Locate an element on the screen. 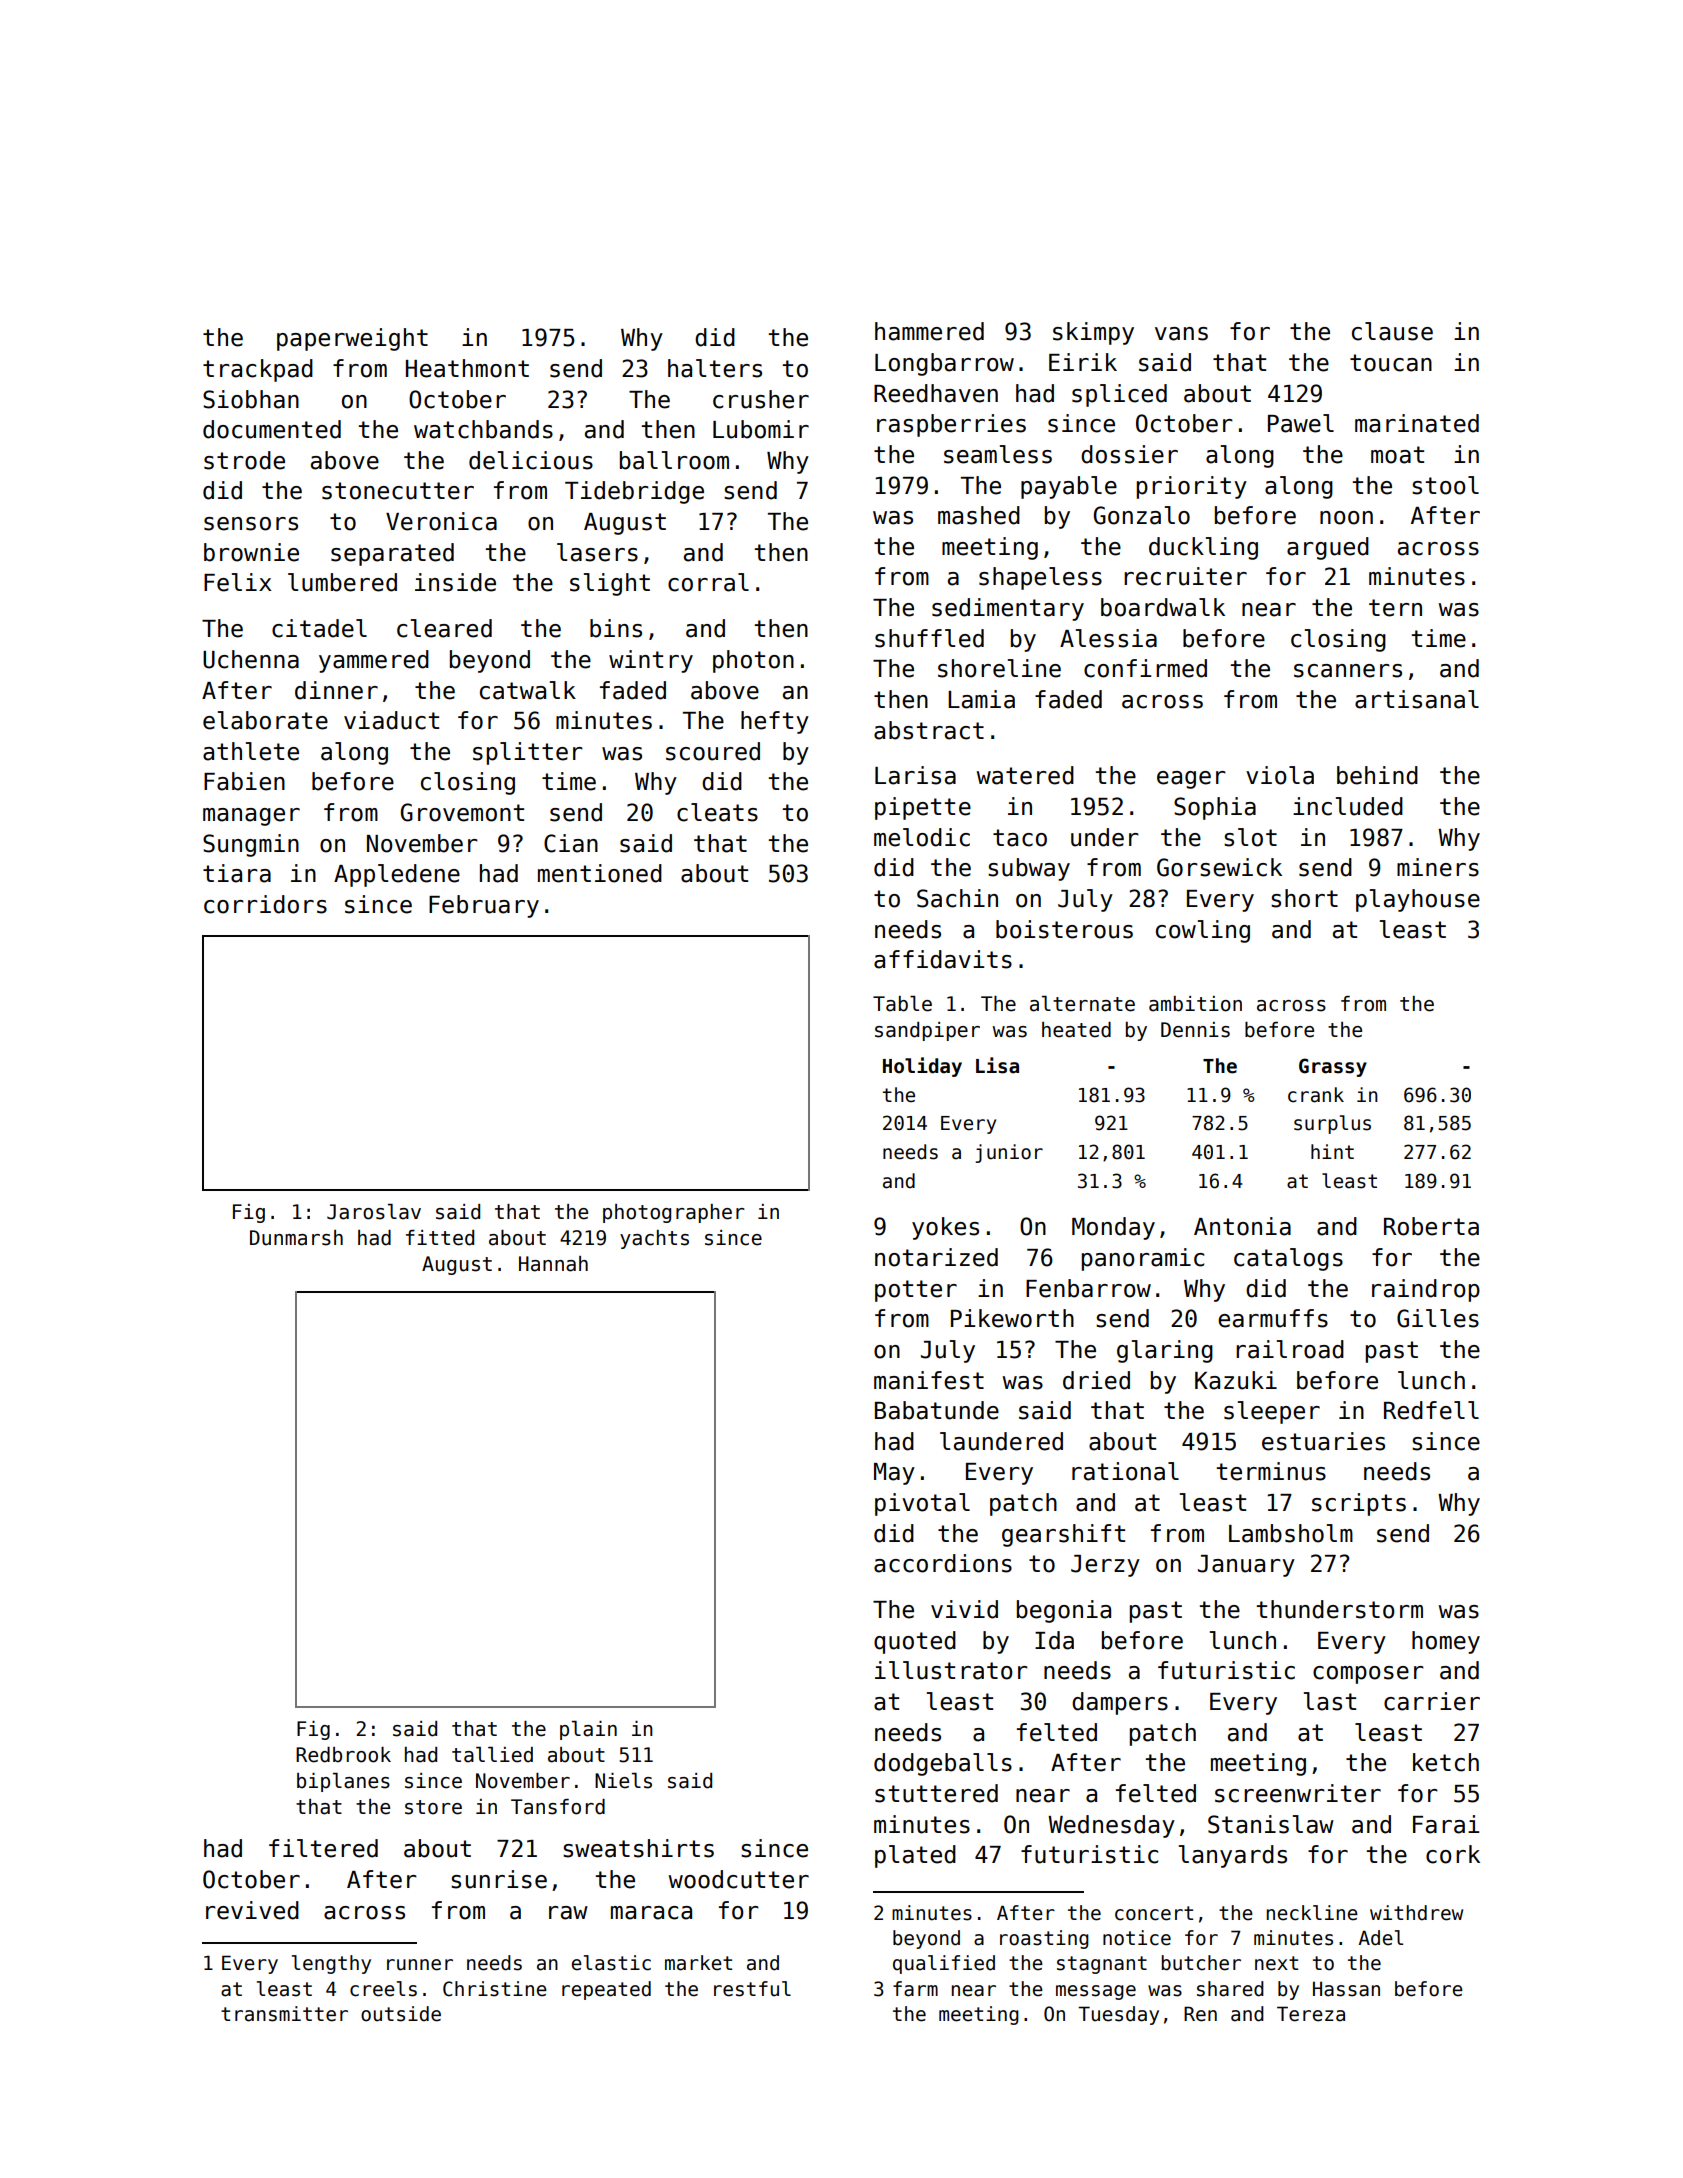  Larisa is located at coordinates (915, 775).
